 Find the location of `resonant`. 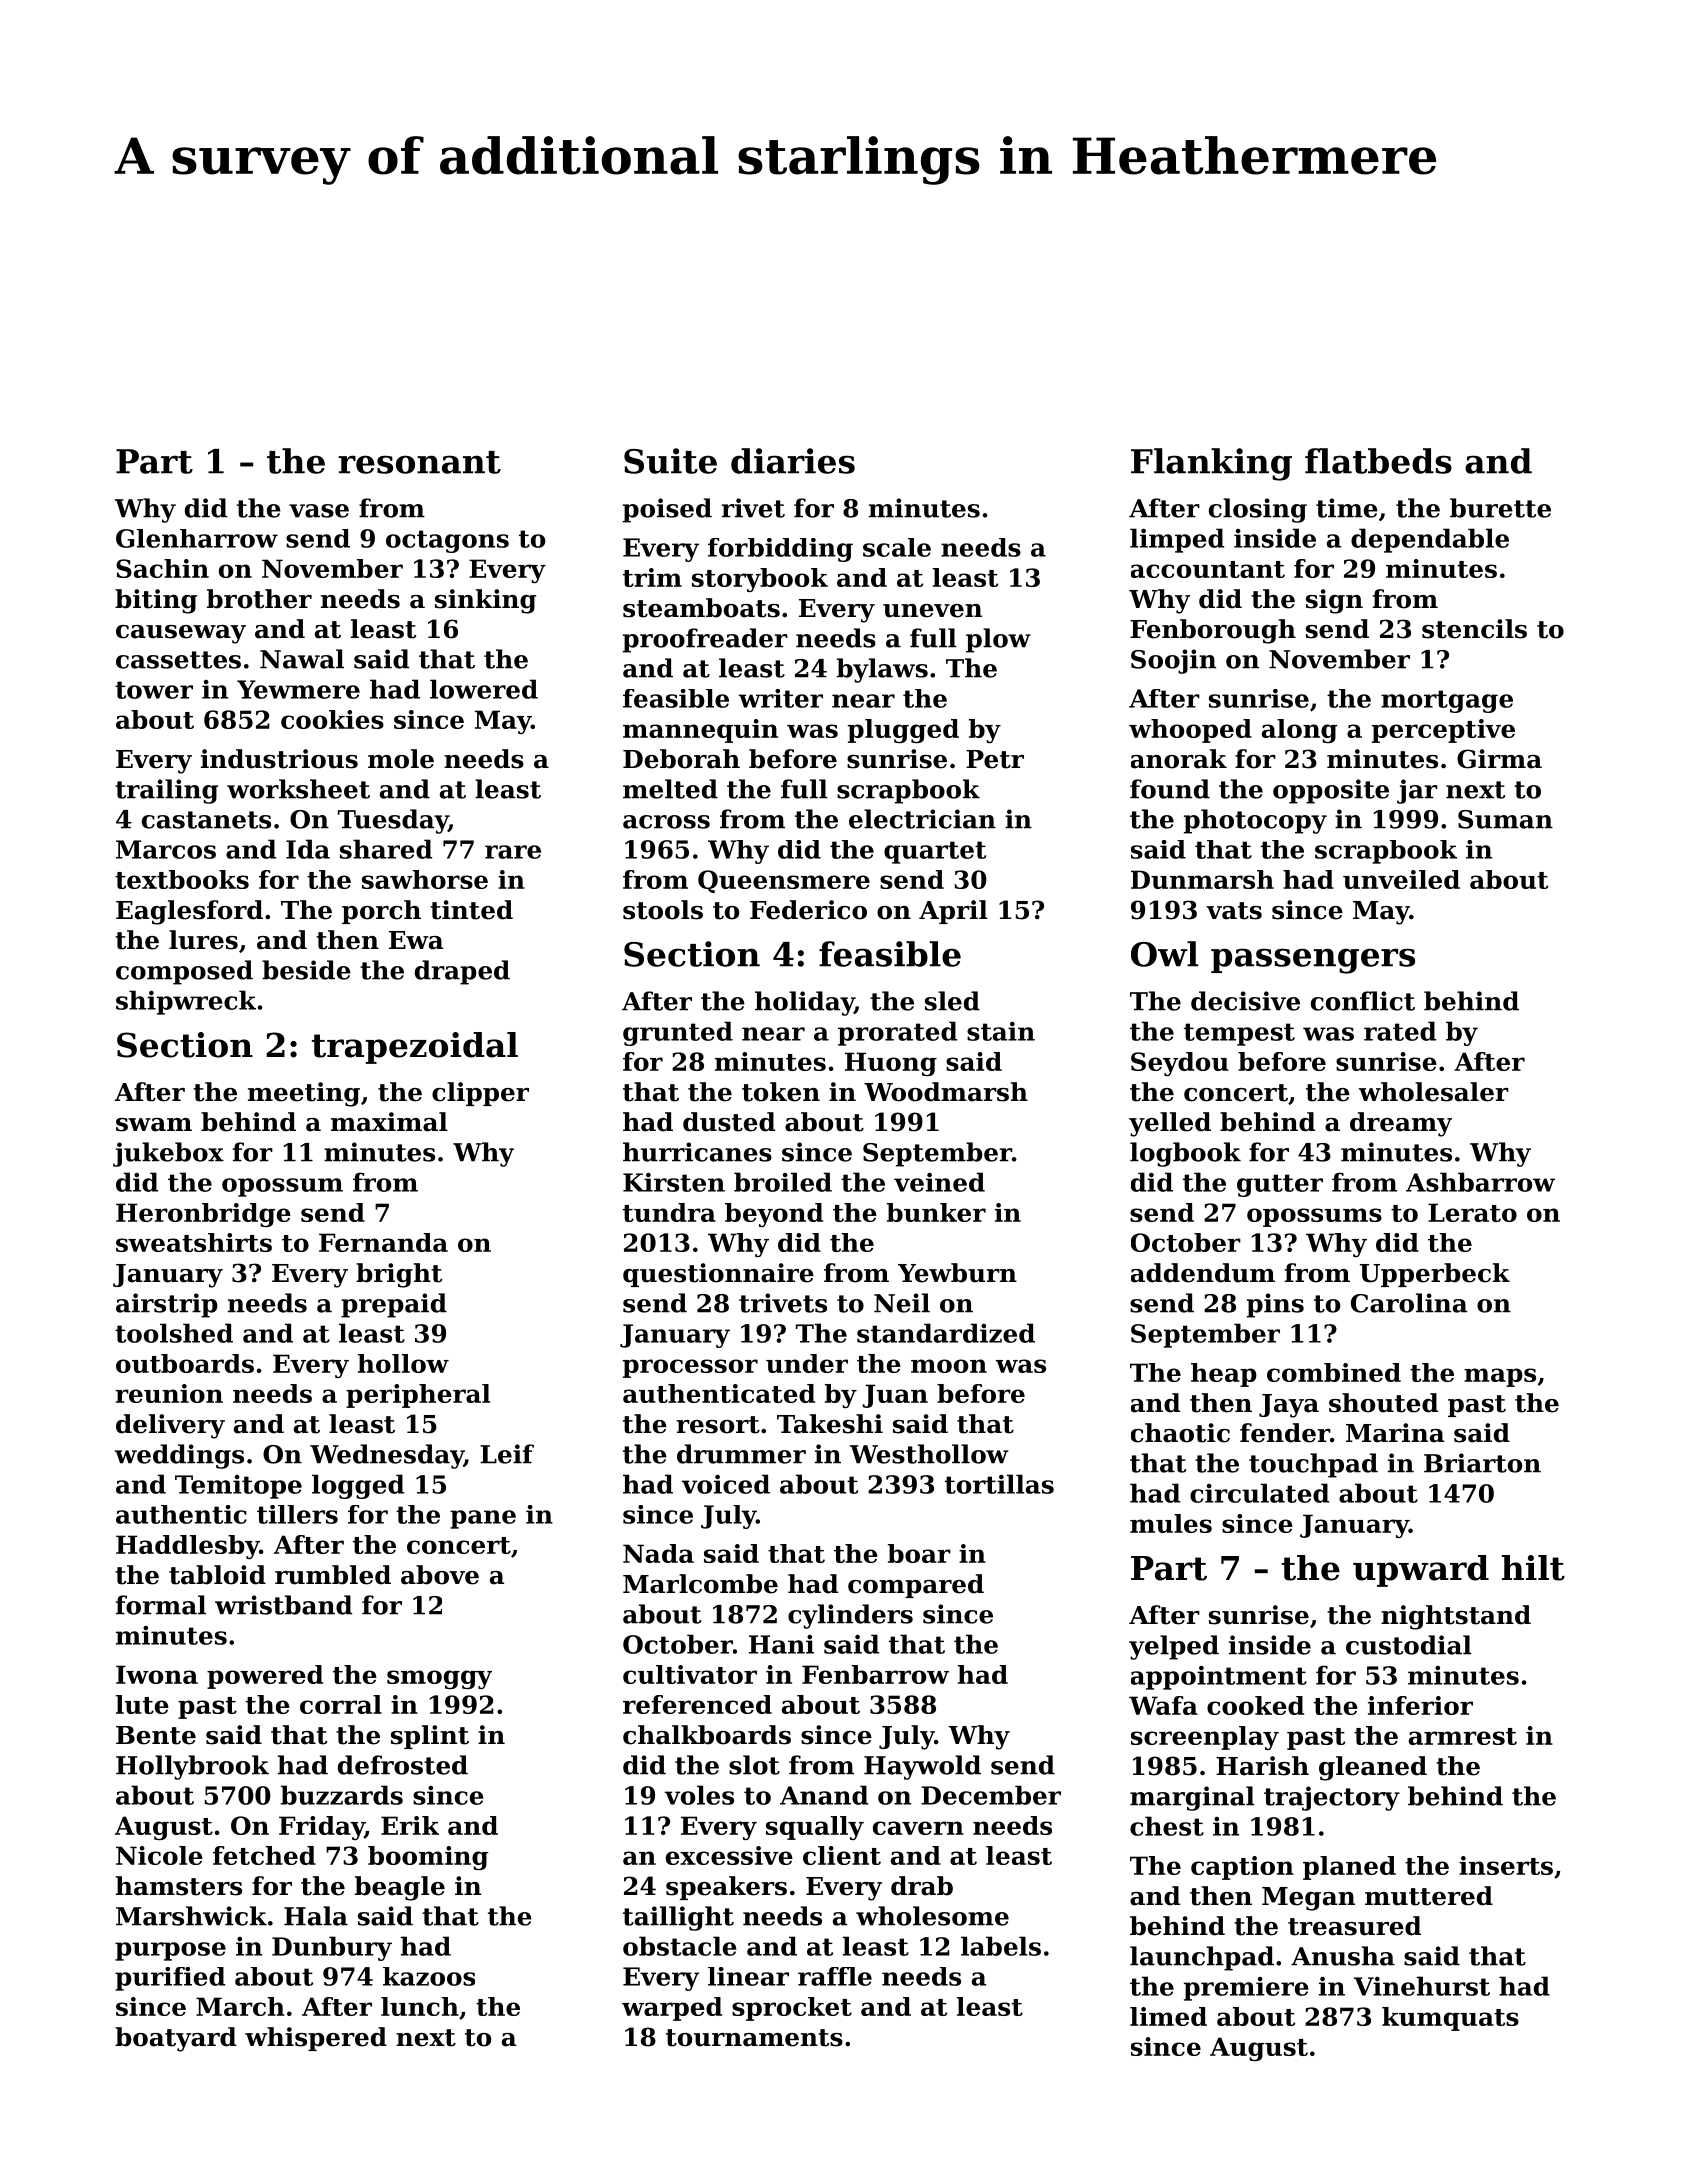

resonant is located at coordinates (419, 462).
